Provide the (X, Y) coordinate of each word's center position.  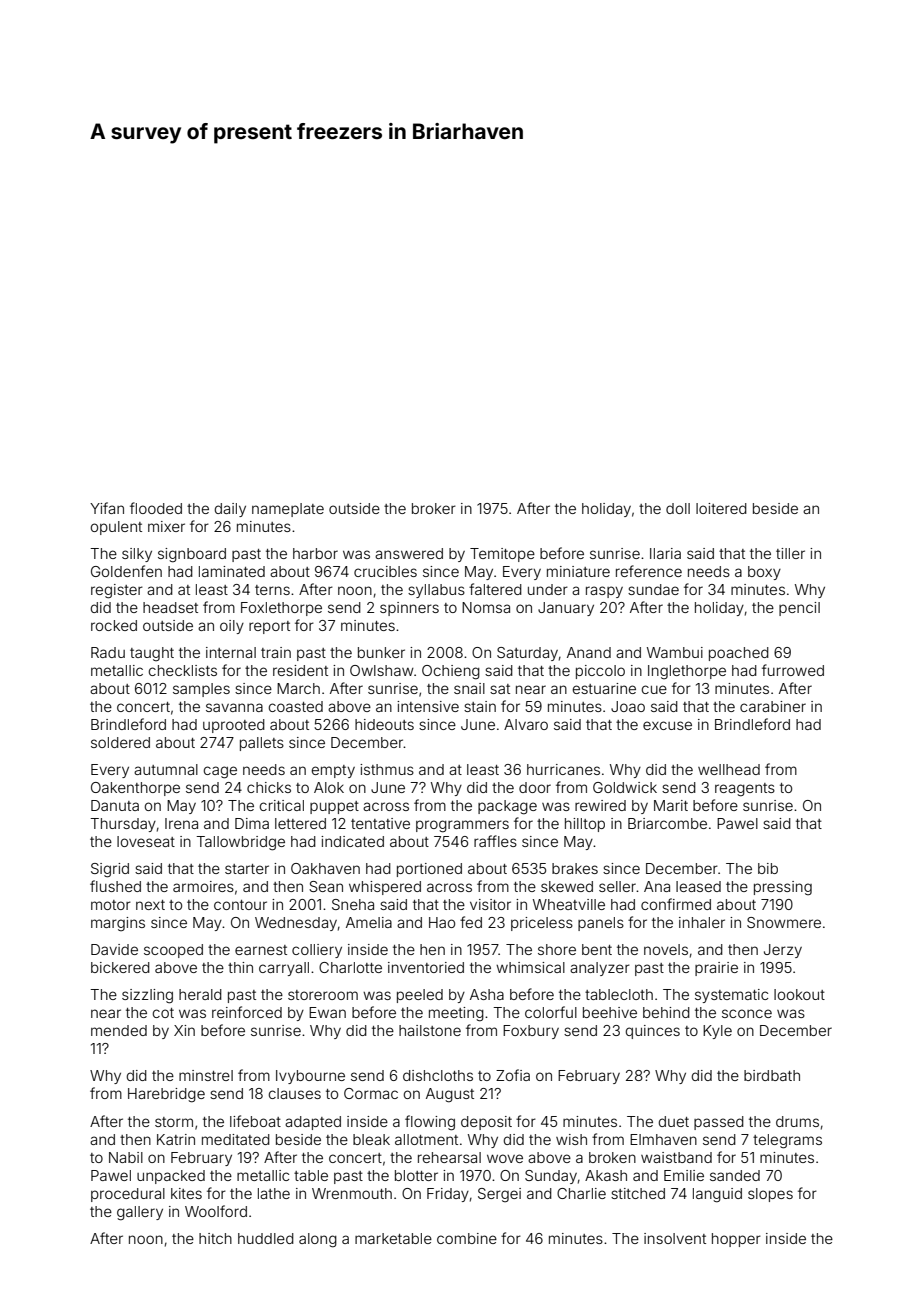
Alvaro (526, 724)
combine (467, 1238)
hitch (215, 1238)
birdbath (772, 1075)
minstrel (206, 1075)
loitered (721, 508)
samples (201, 690)
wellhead (729, 769)
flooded (156, 508)
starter (247, 869)
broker (434, 508)
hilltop (585, 825)
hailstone (430, 1030)
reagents (745, 790)
